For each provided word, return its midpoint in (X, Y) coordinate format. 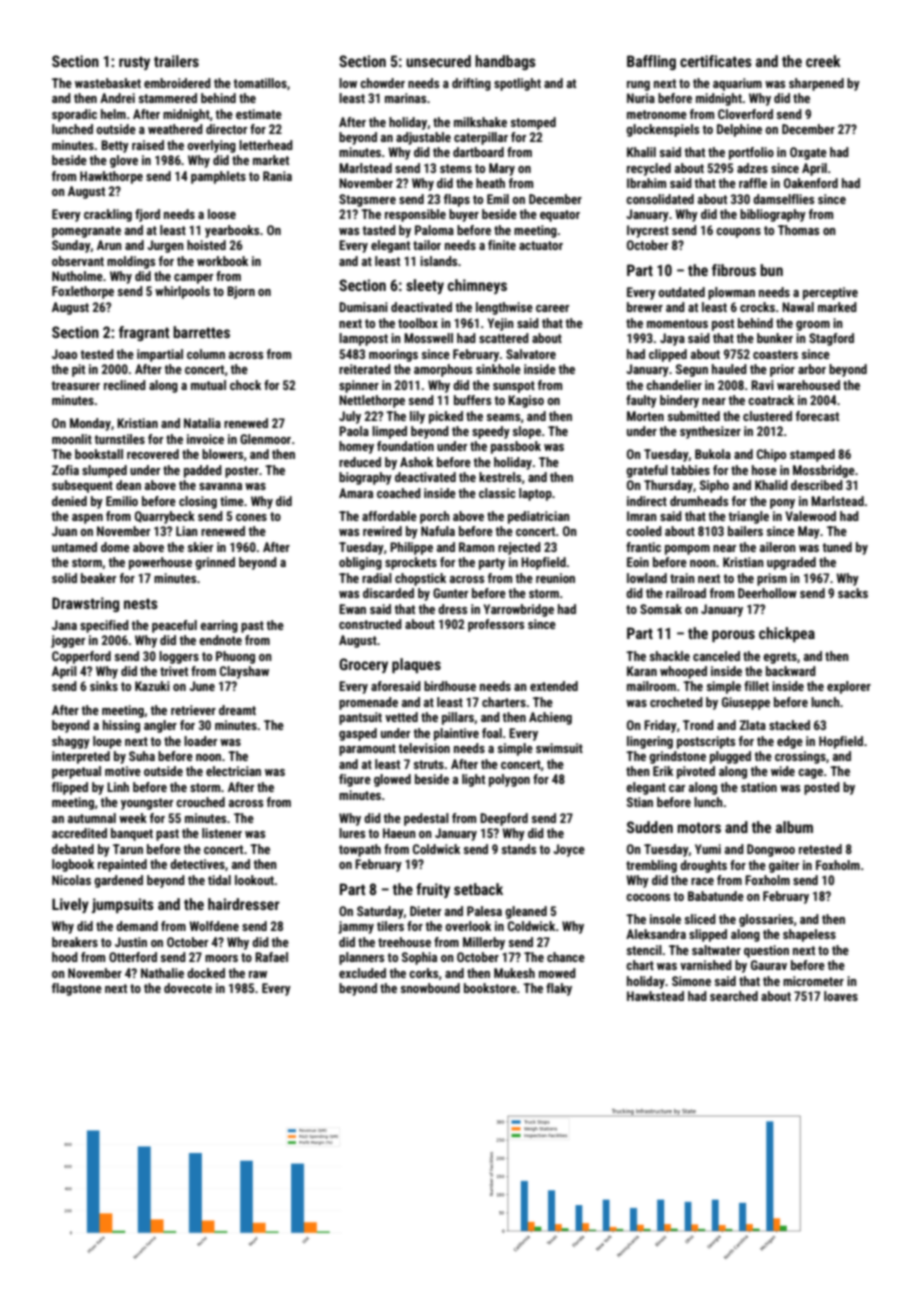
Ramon (477, 547)
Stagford (831, 339)
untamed (74, 547)
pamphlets (218, 177)
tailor (427, 245)
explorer (849, 687)
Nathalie (162, 973)
